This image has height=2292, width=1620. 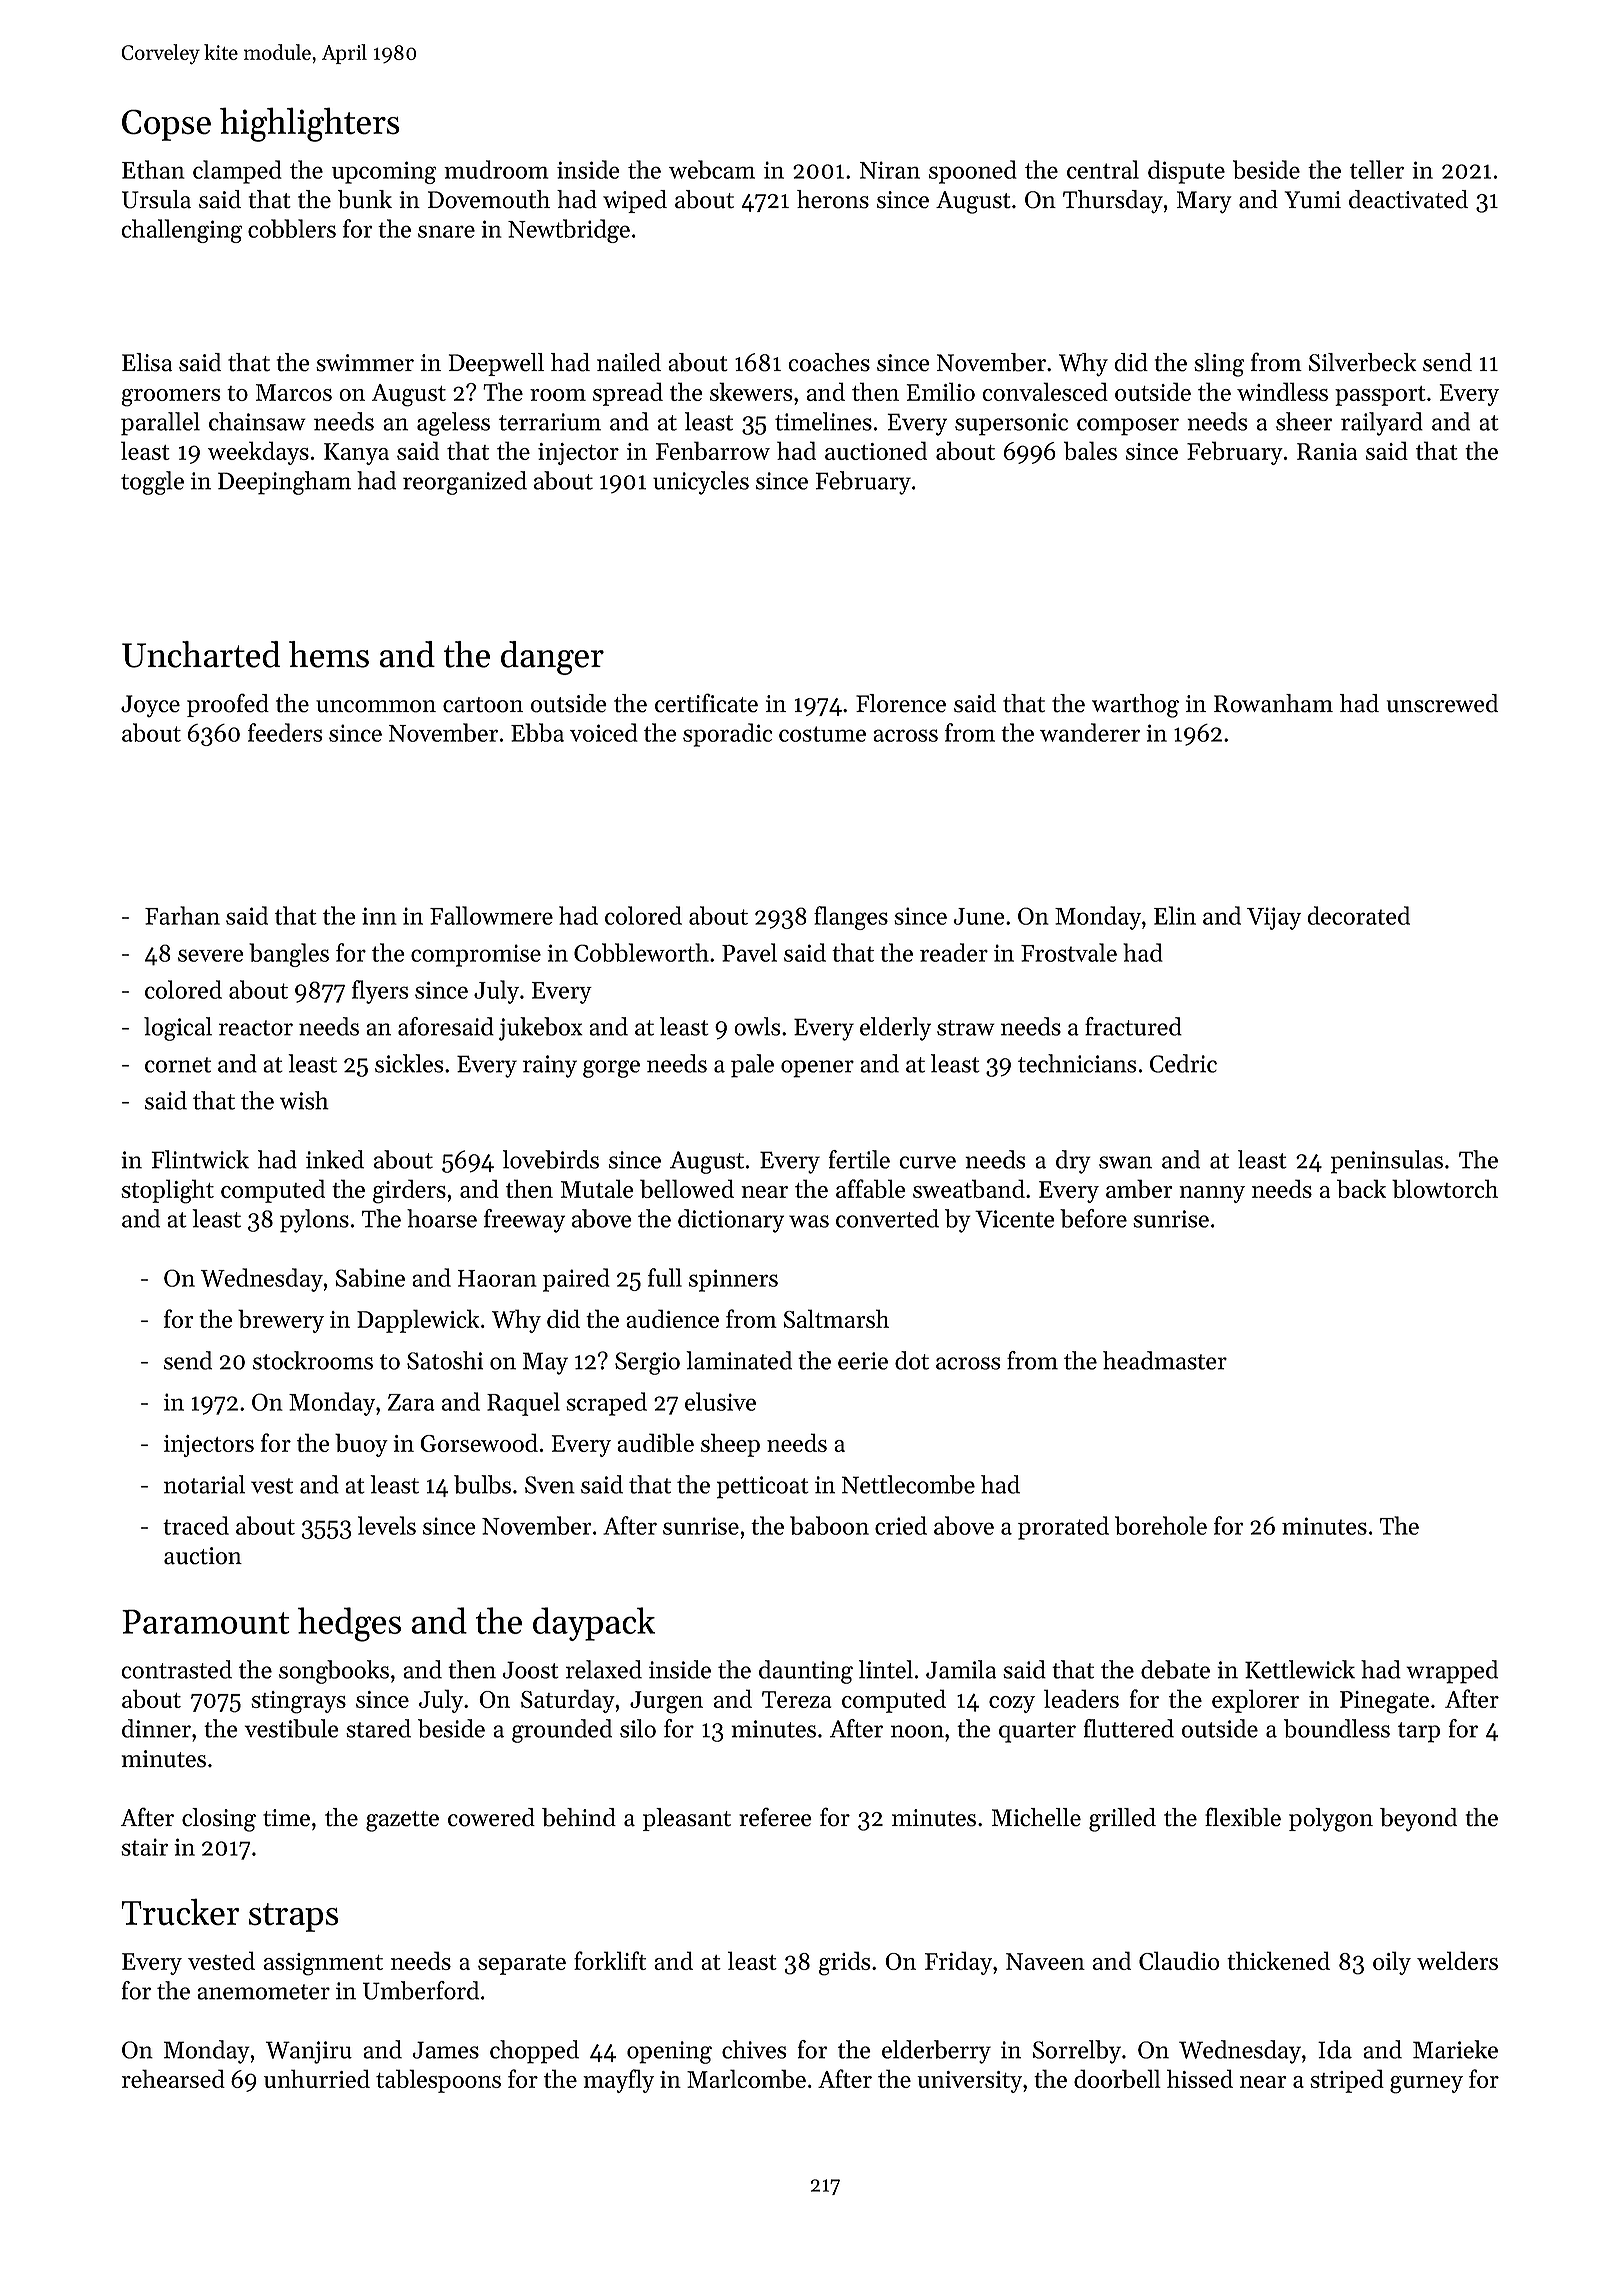 What do you see at coordinates (641, 952) in the image?
I see `Cobbleworth` at bounding box center [641, 952].
